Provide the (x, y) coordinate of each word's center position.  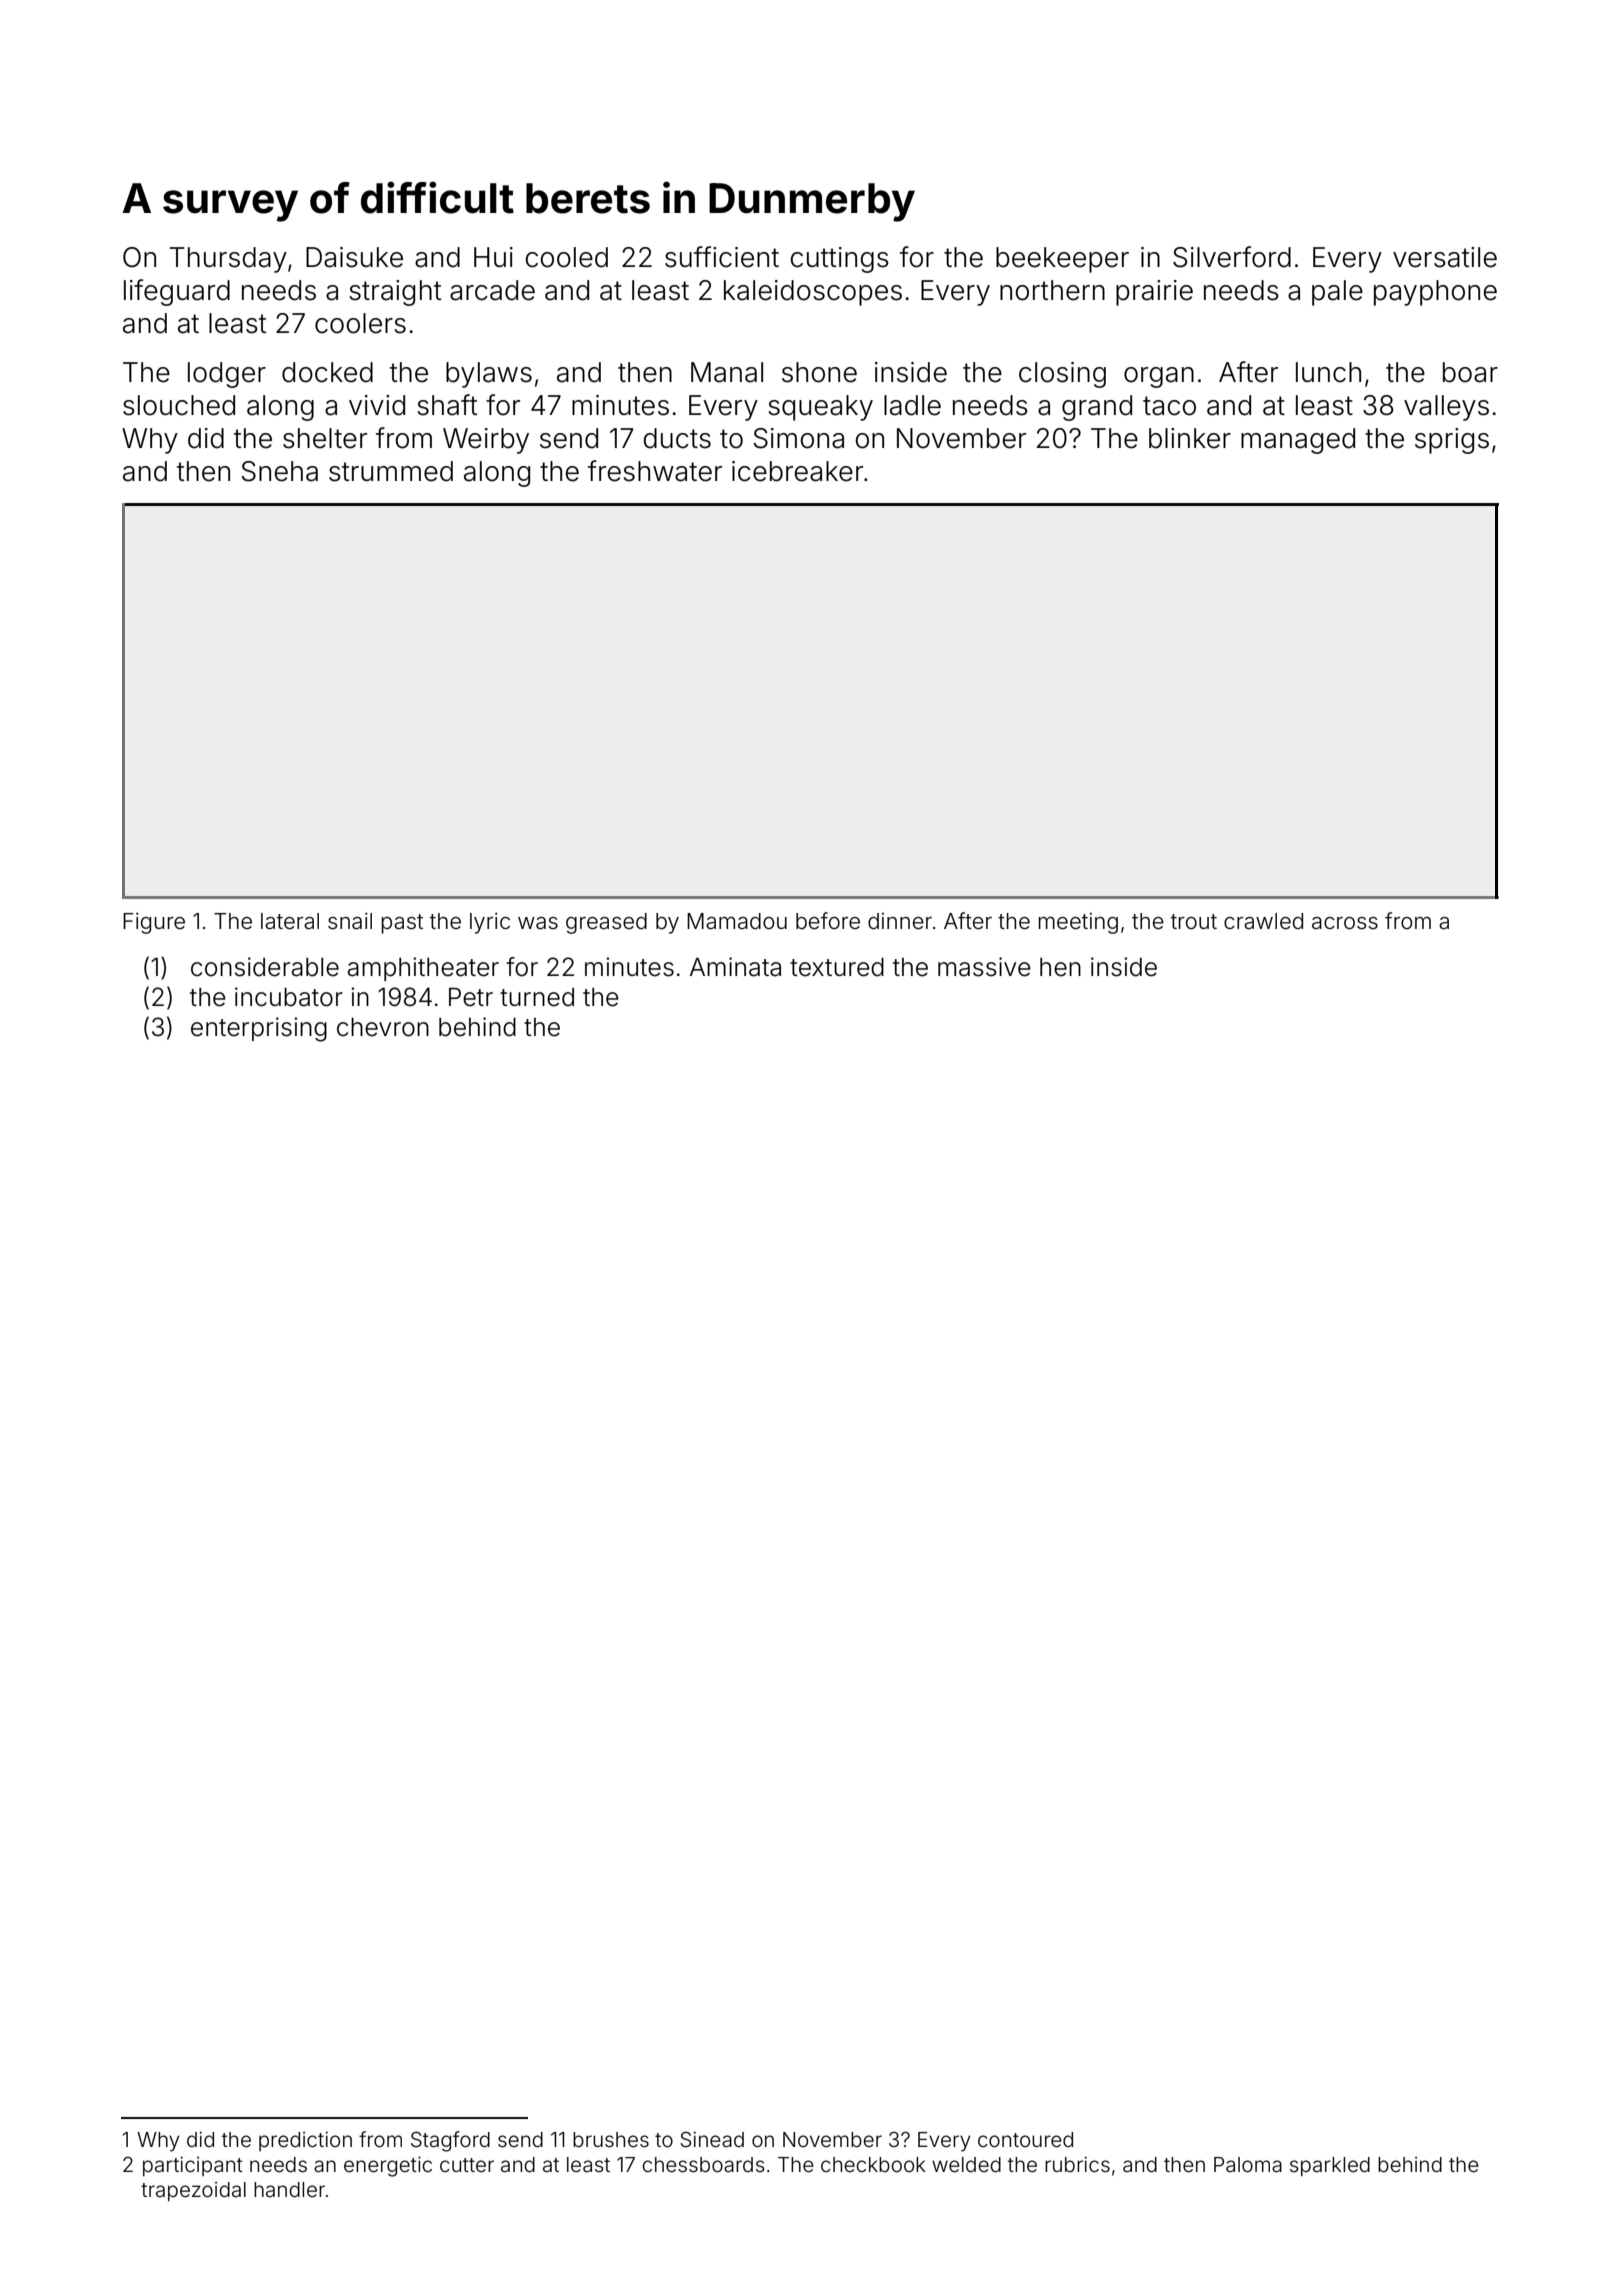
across (1345, 923)
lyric (490, 923)
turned (537, 997)
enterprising (259, 1029)
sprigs (1452, 441)
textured (837, 967)
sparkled (1330, 2166)
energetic (388, 2167)
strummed (391, 471)
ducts (677, 438)
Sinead (712, 2139)
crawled (1263, 921)
